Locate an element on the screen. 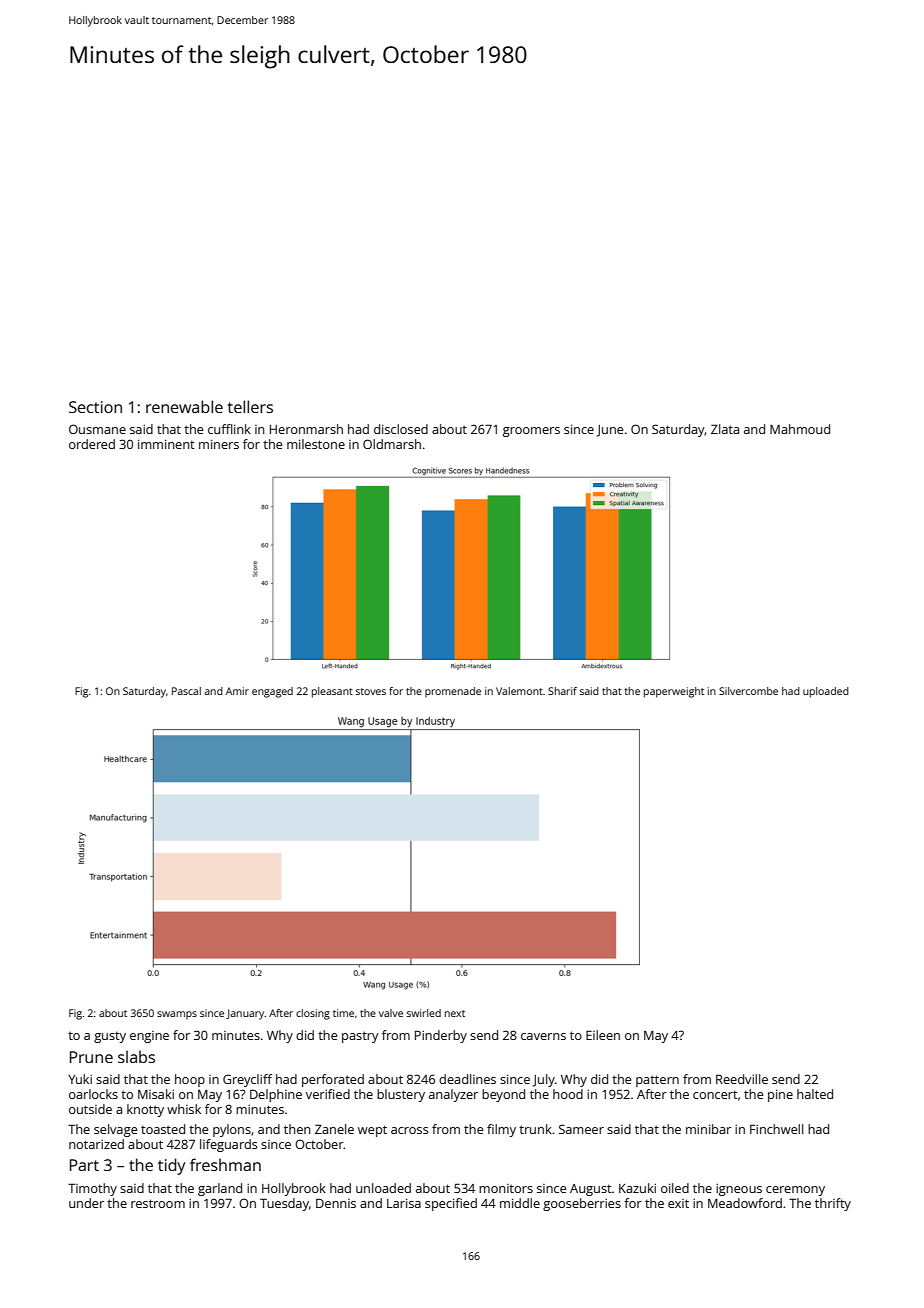 The image size is (924, 1308). promenade is located at coordinates (453, 692).
